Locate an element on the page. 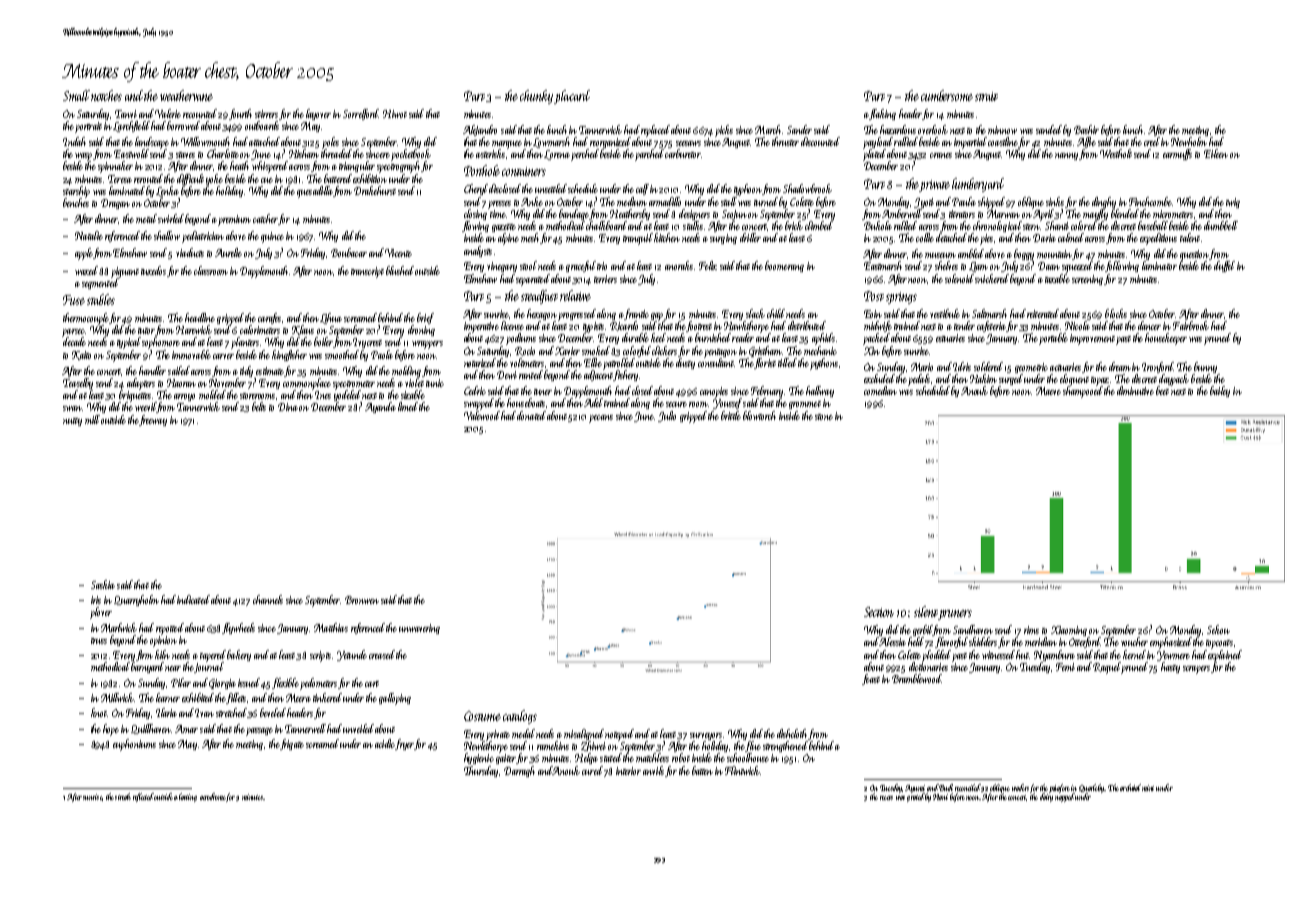 The image size is (1308, 924). pecans is located at coordinates (601, 419).
